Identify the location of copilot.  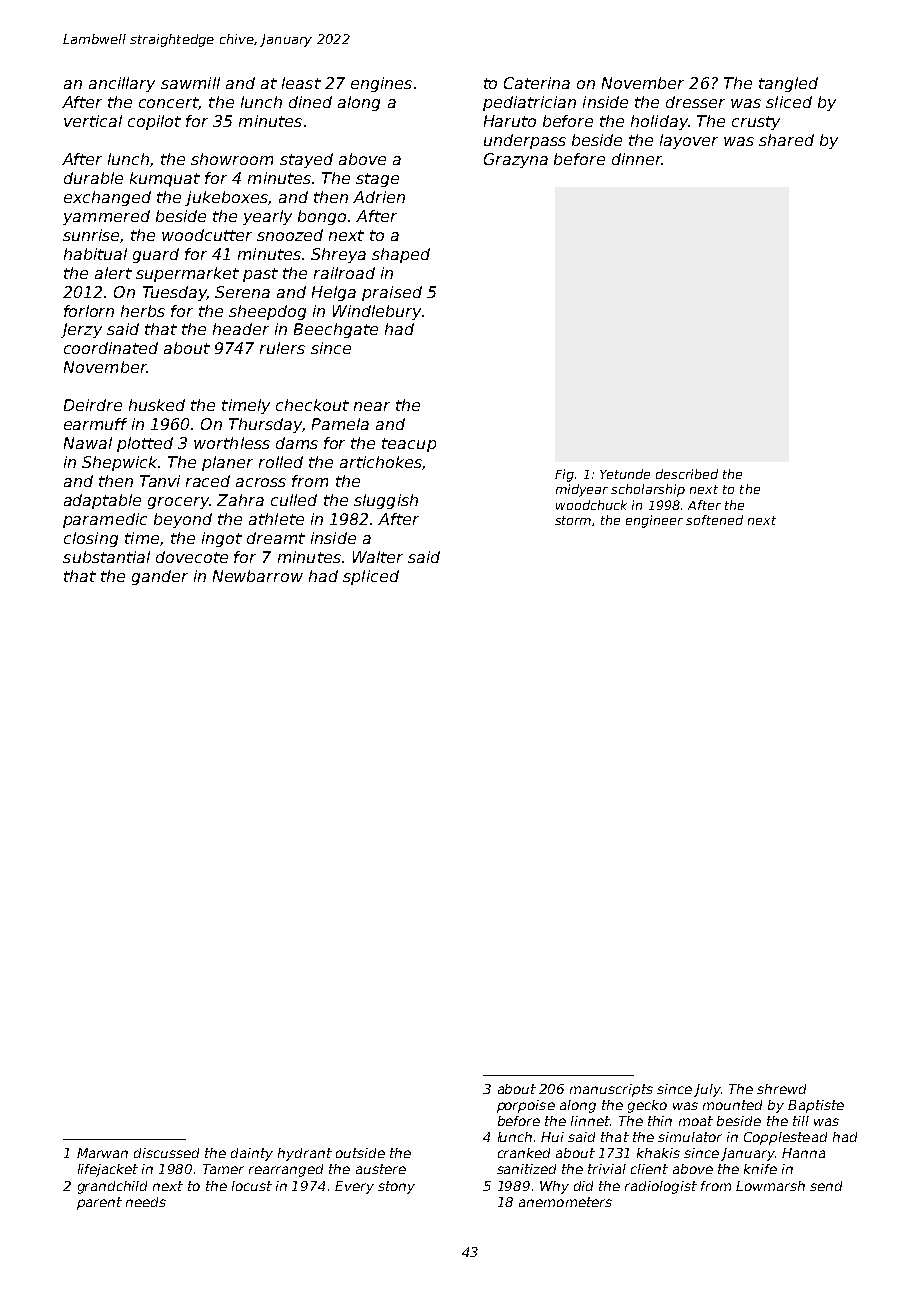
(154, 122).
